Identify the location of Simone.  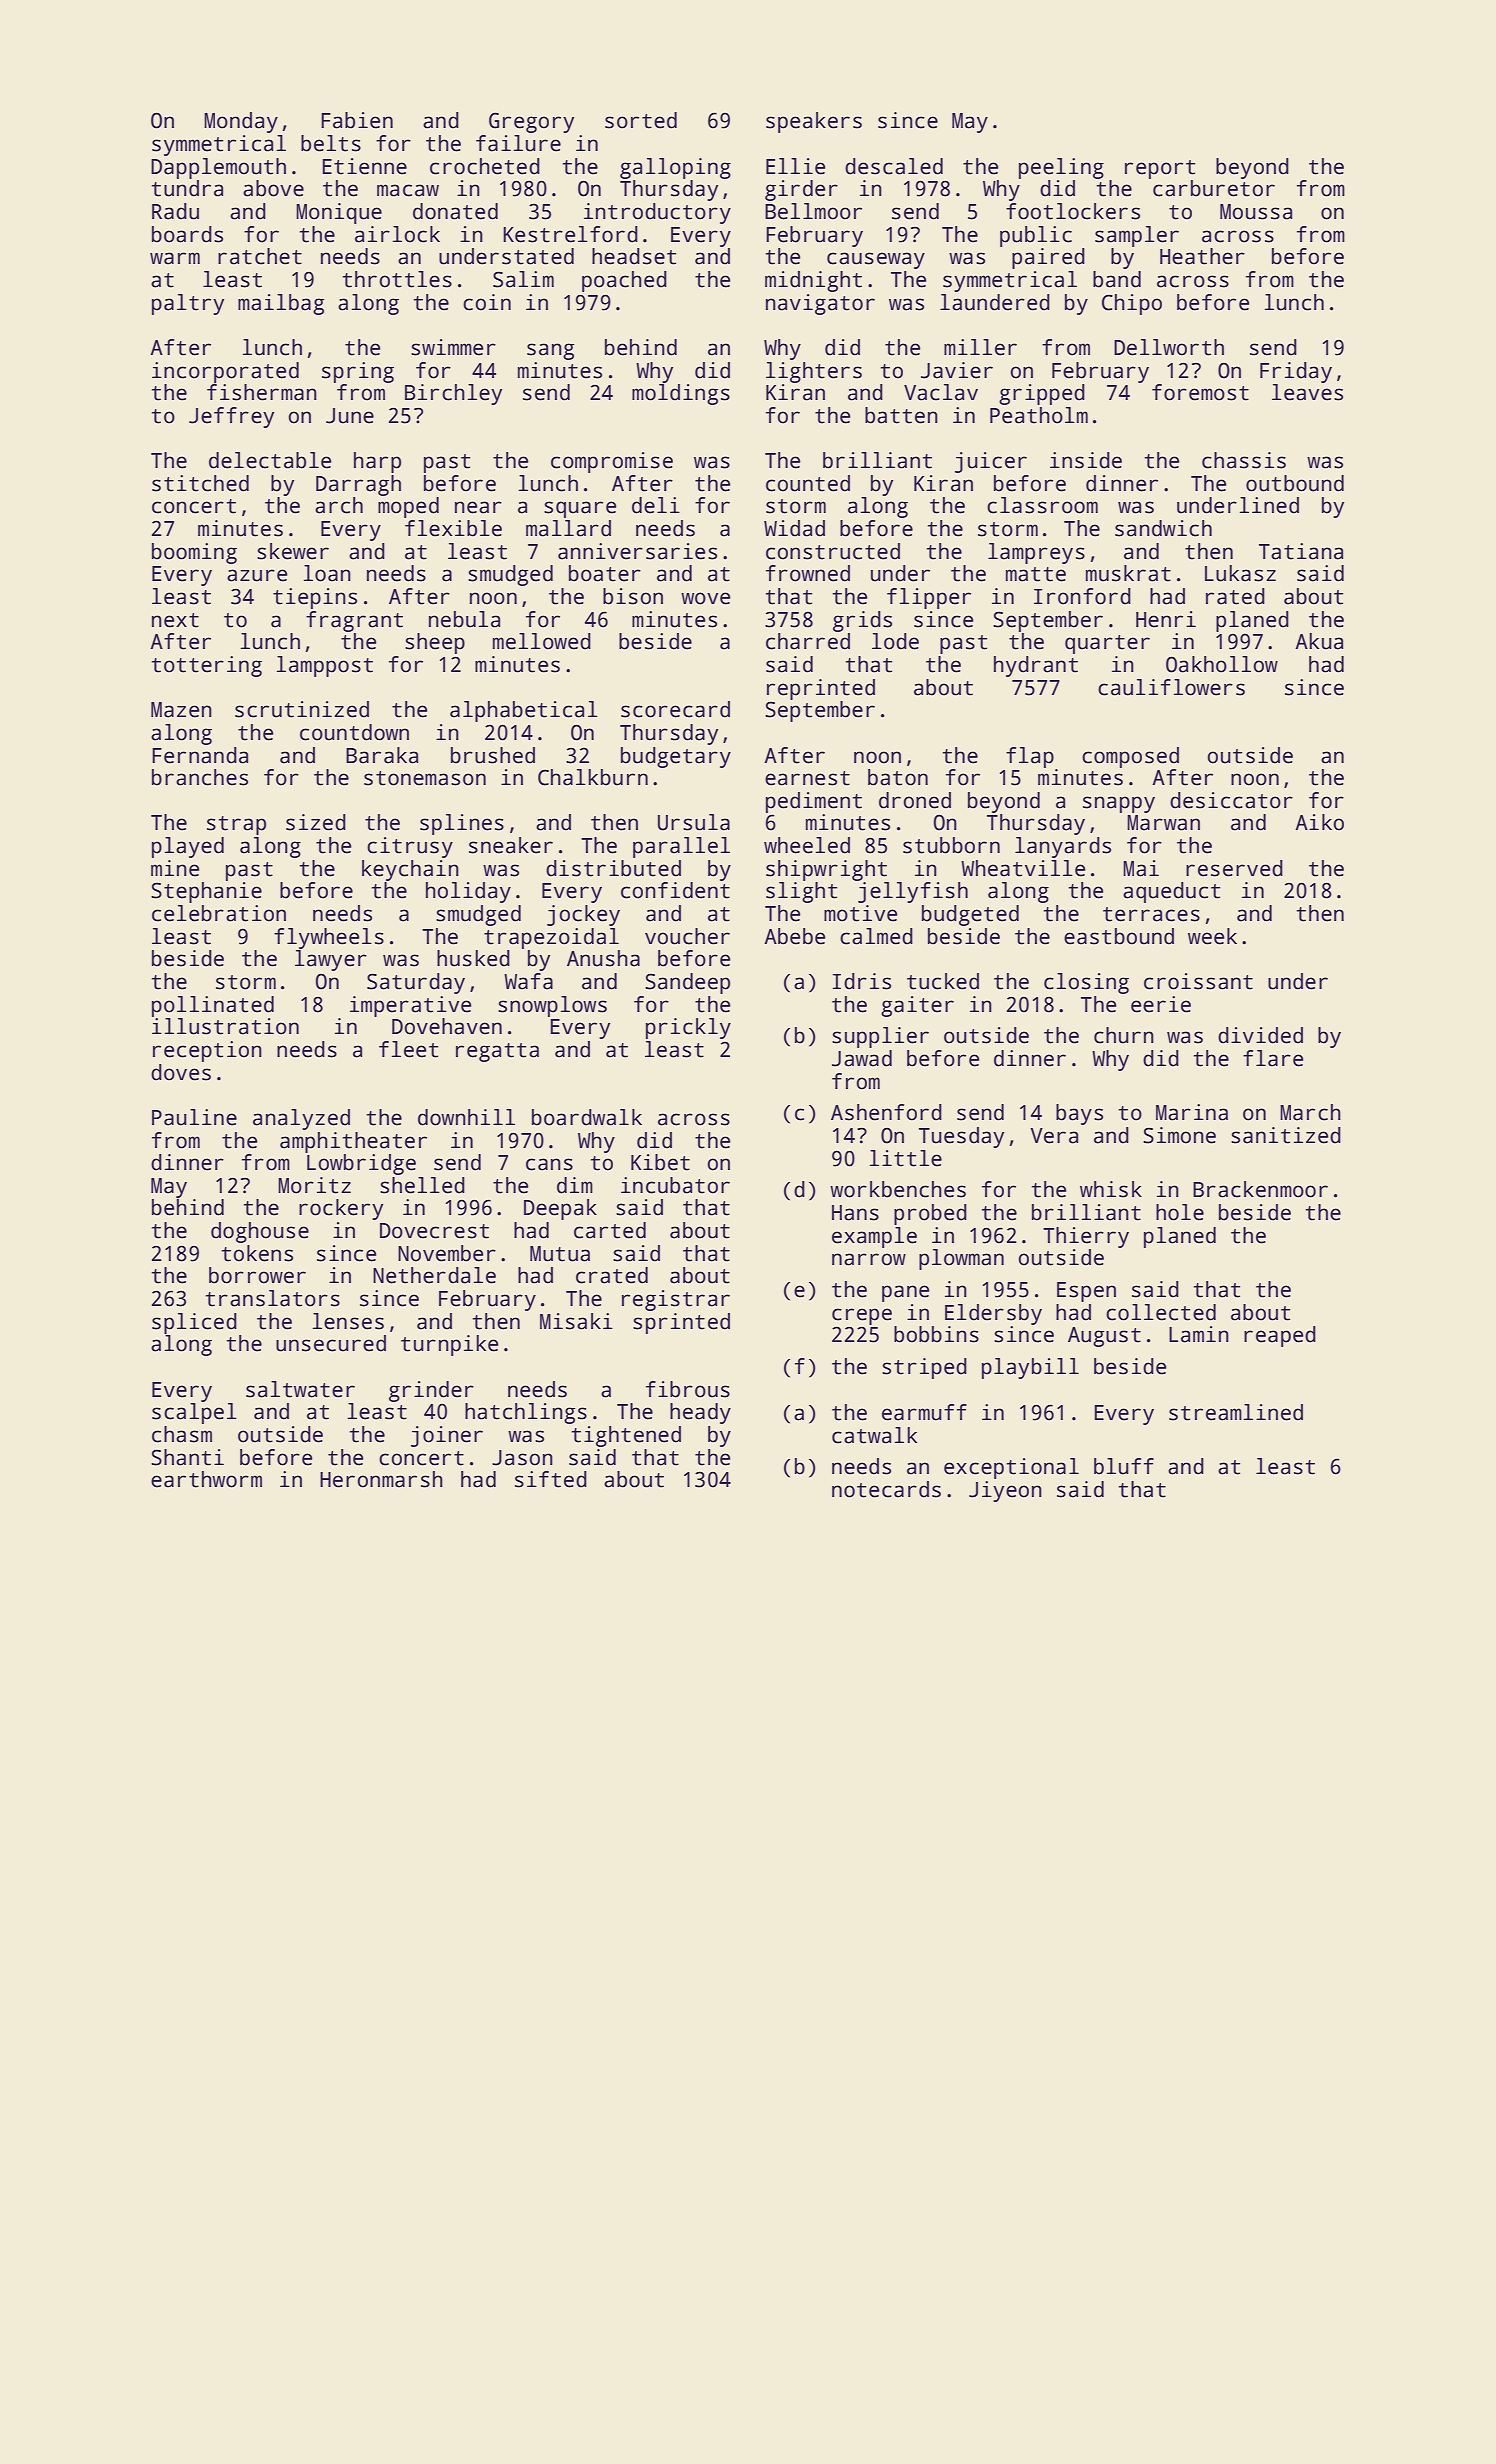
(1179, 1135).
